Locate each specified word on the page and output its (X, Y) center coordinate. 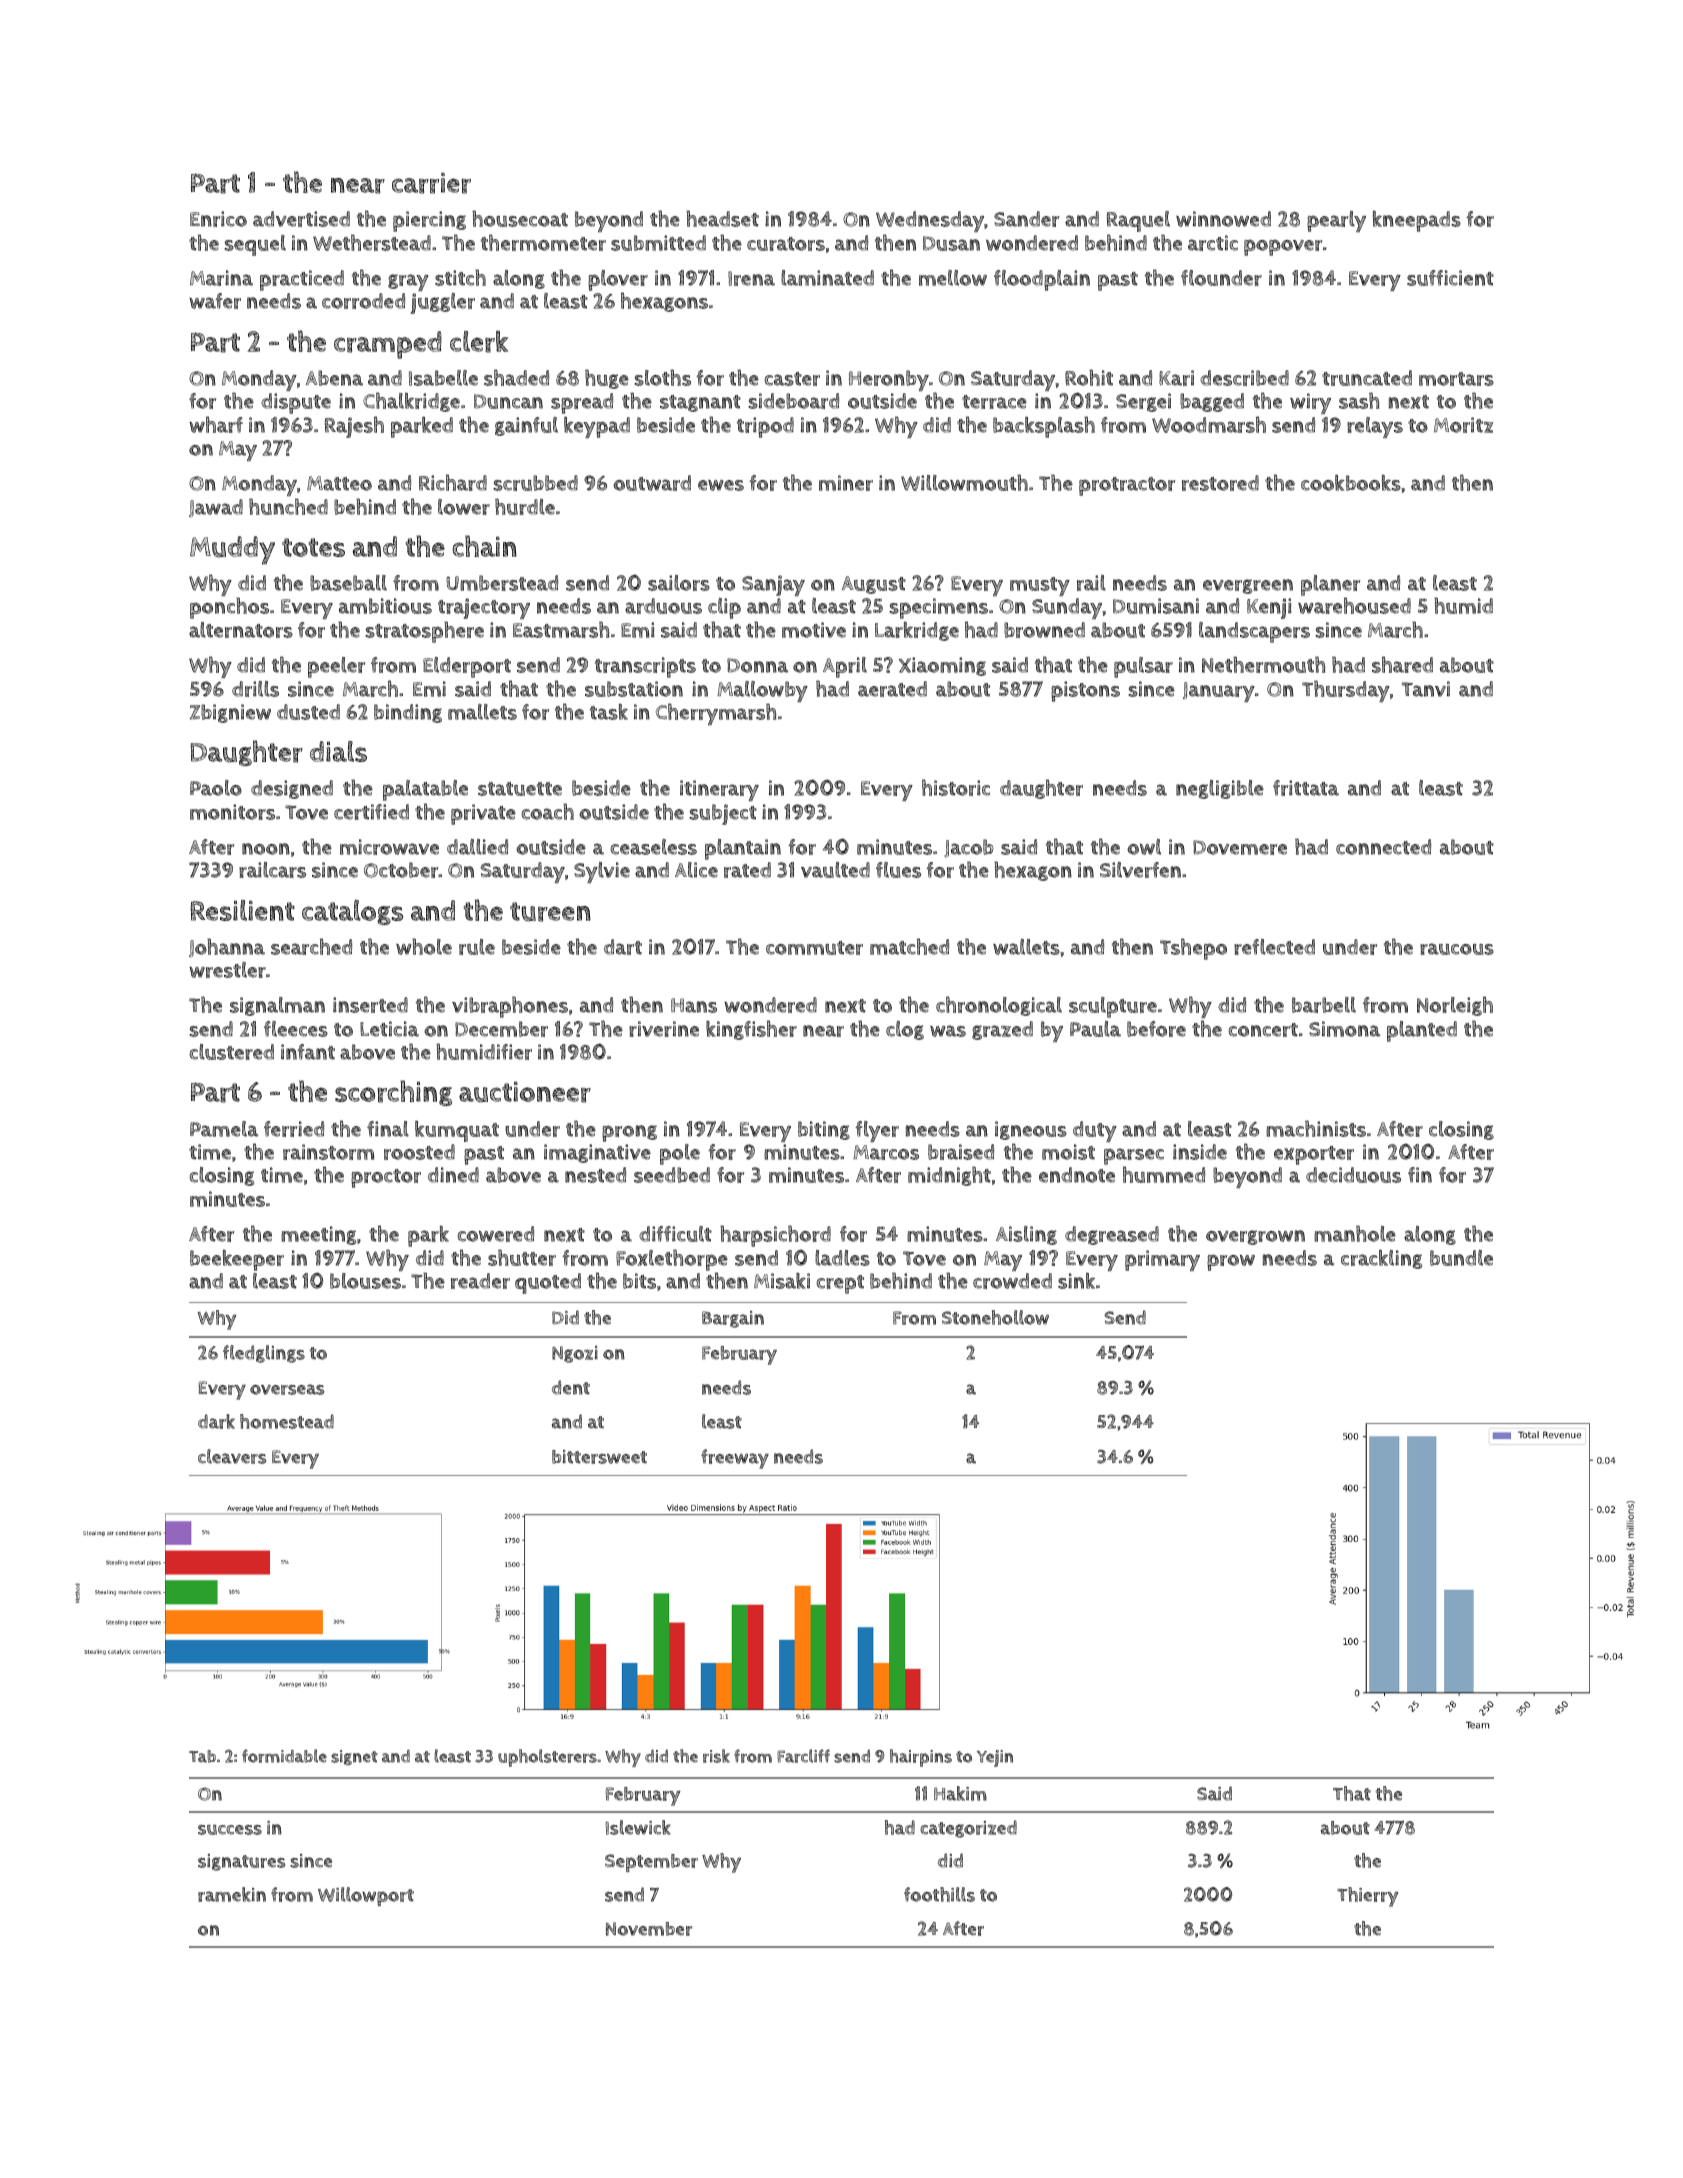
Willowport (366, 1896)
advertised (301, 219)
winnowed (1223, 219)
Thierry (1368, 1897)
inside (1200, 1152)
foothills (939, 1894)
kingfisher (751, 1030)
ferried (294, 1129)
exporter (1314, 1155)
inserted (370, 1005)
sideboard (793, 401)
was (948, 1031)
